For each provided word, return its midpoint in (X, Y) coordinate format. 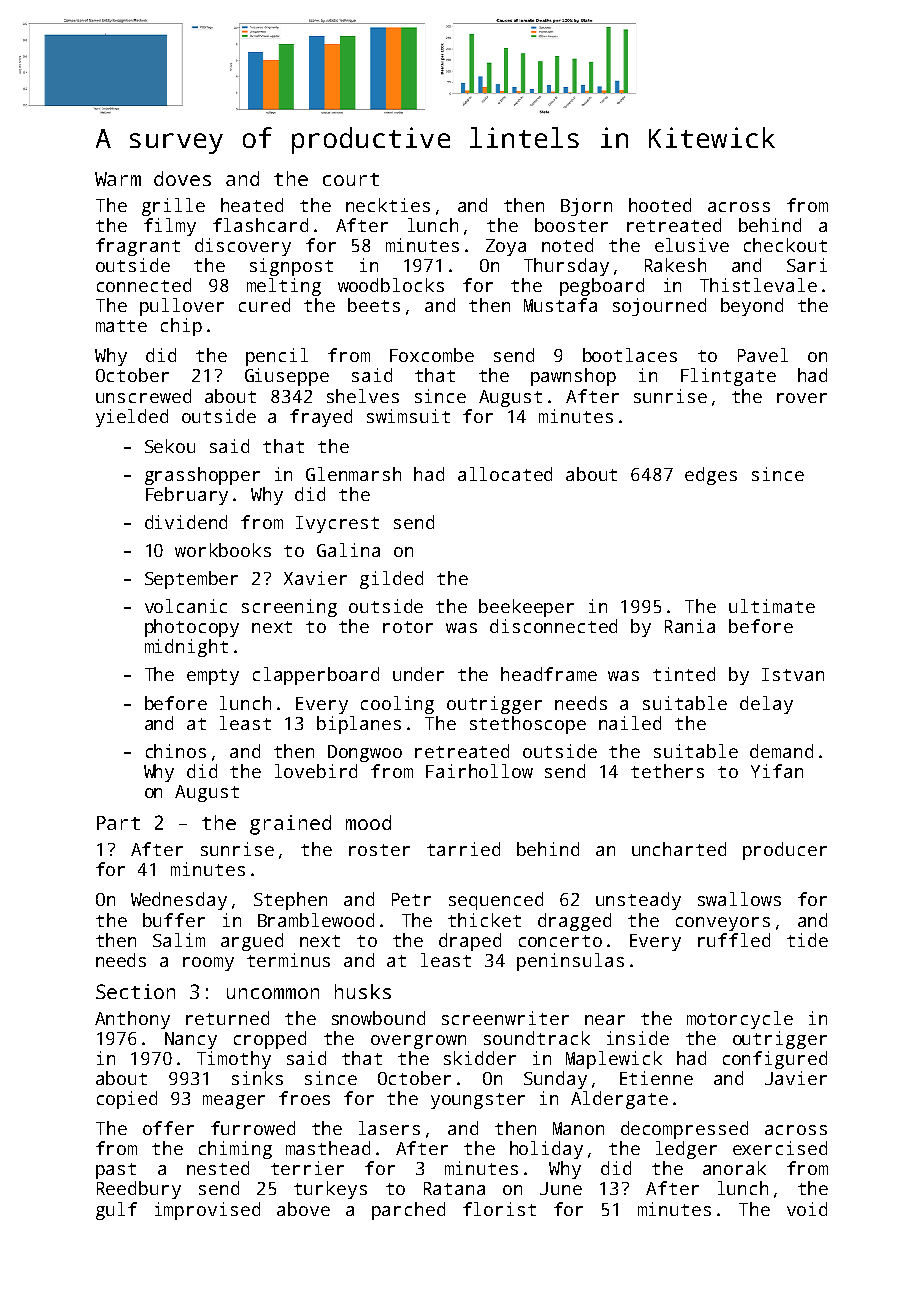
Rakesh (675, 265)
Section (135, 991)
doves (182, 178)
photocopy (192, 628)
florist (499, 1209)
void (807, 1209)
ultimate (772, 606)
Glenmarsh (353, 474)
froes (304, 1098)
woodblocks (391, 285)
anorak (734, 1168)
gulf (116, 1211)
